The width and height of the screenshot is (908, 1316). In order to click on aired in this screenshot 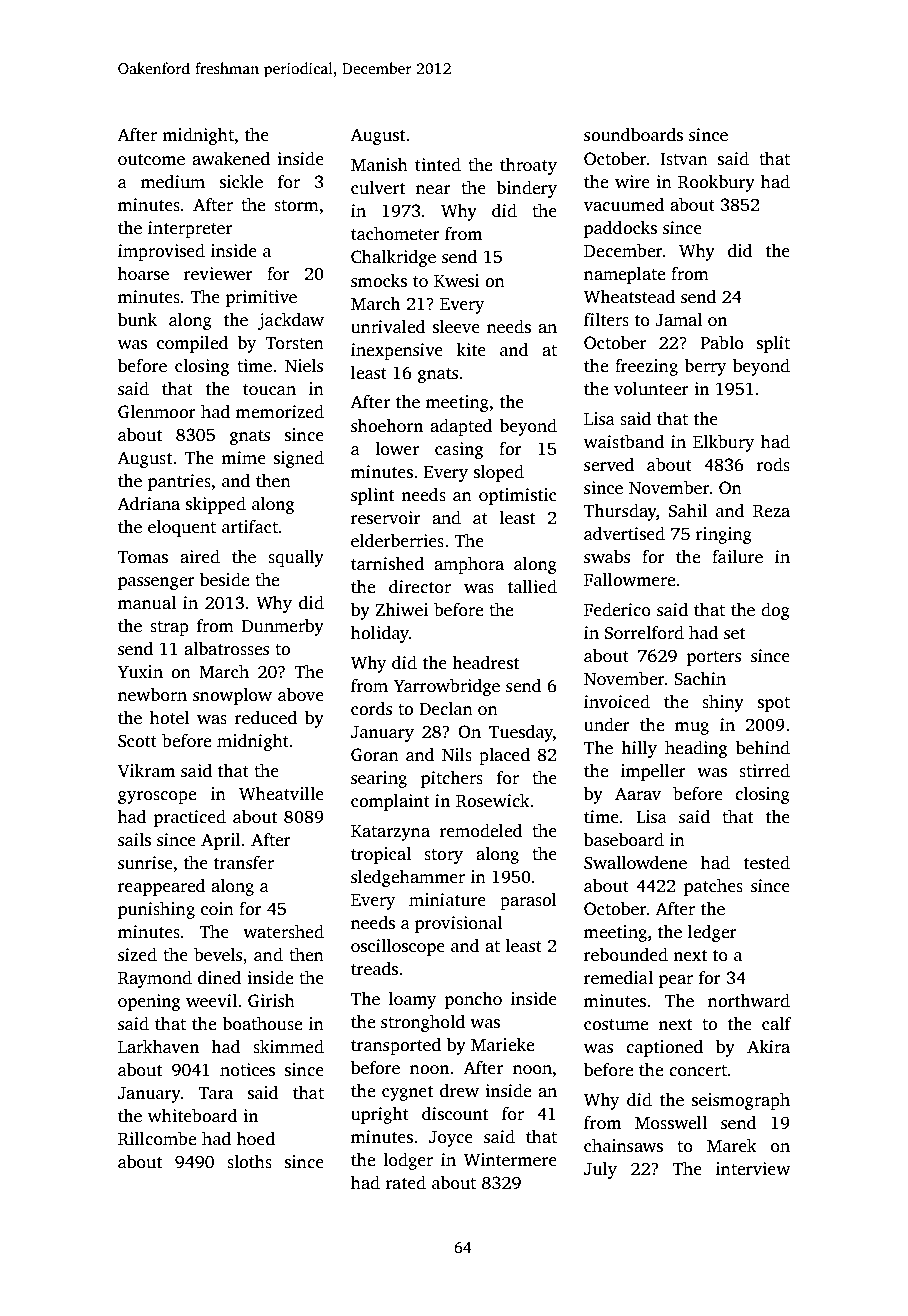, I will do `click(200, 557)`.
